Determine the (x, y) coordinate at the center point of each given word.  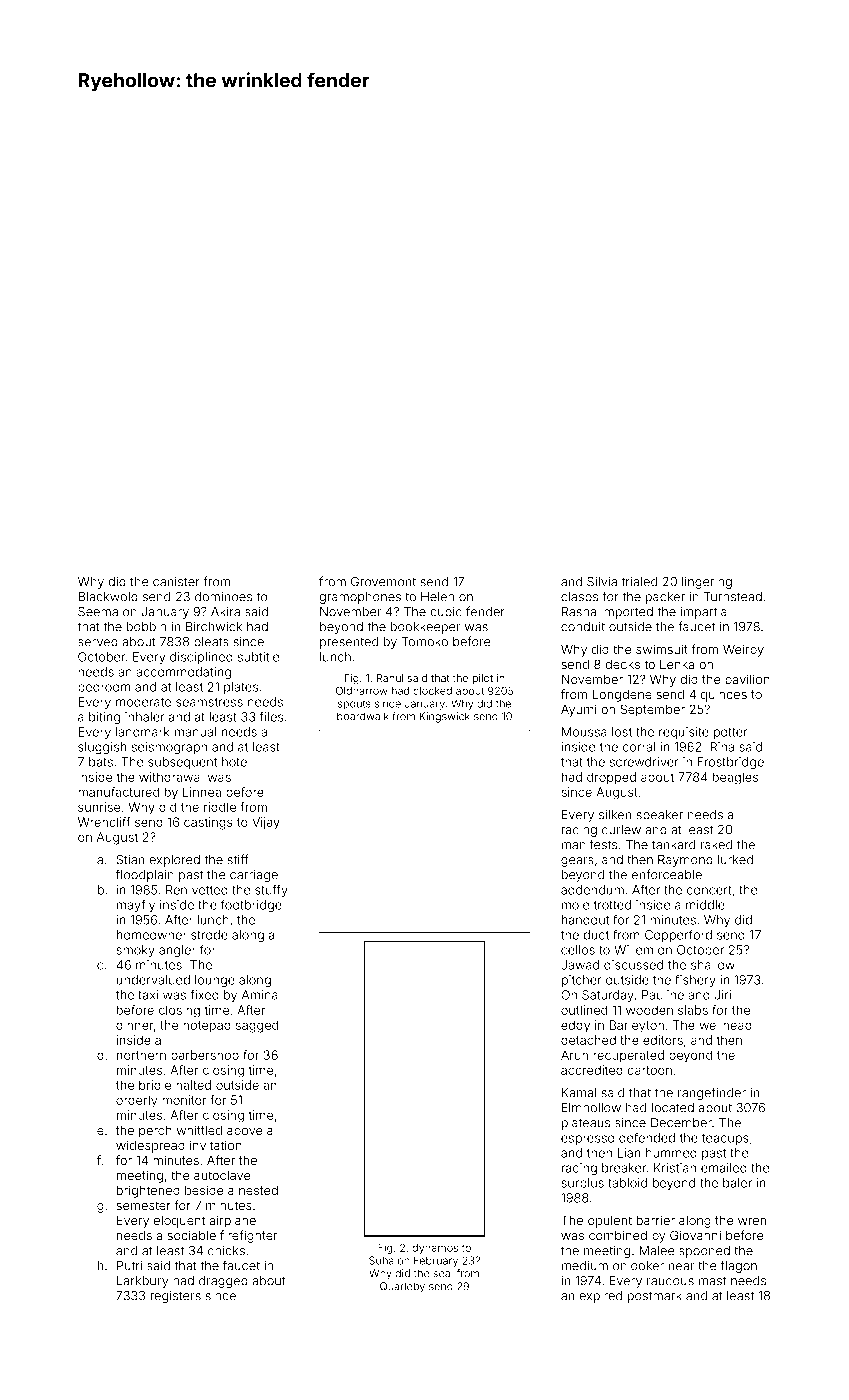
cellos (578, 950)
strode (209, 935)
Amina (260, 995)
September (653, 710)
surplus (582, 1184)
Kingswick (445, 717)
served (98, 642)
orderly (136, 1101)
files (271, 717)
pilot (483, 679)
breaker (624, 1168)
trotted (612, 905)
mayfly (136, 905)
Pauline (663, 995)
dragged (223, 1282)
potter (730, 733)
